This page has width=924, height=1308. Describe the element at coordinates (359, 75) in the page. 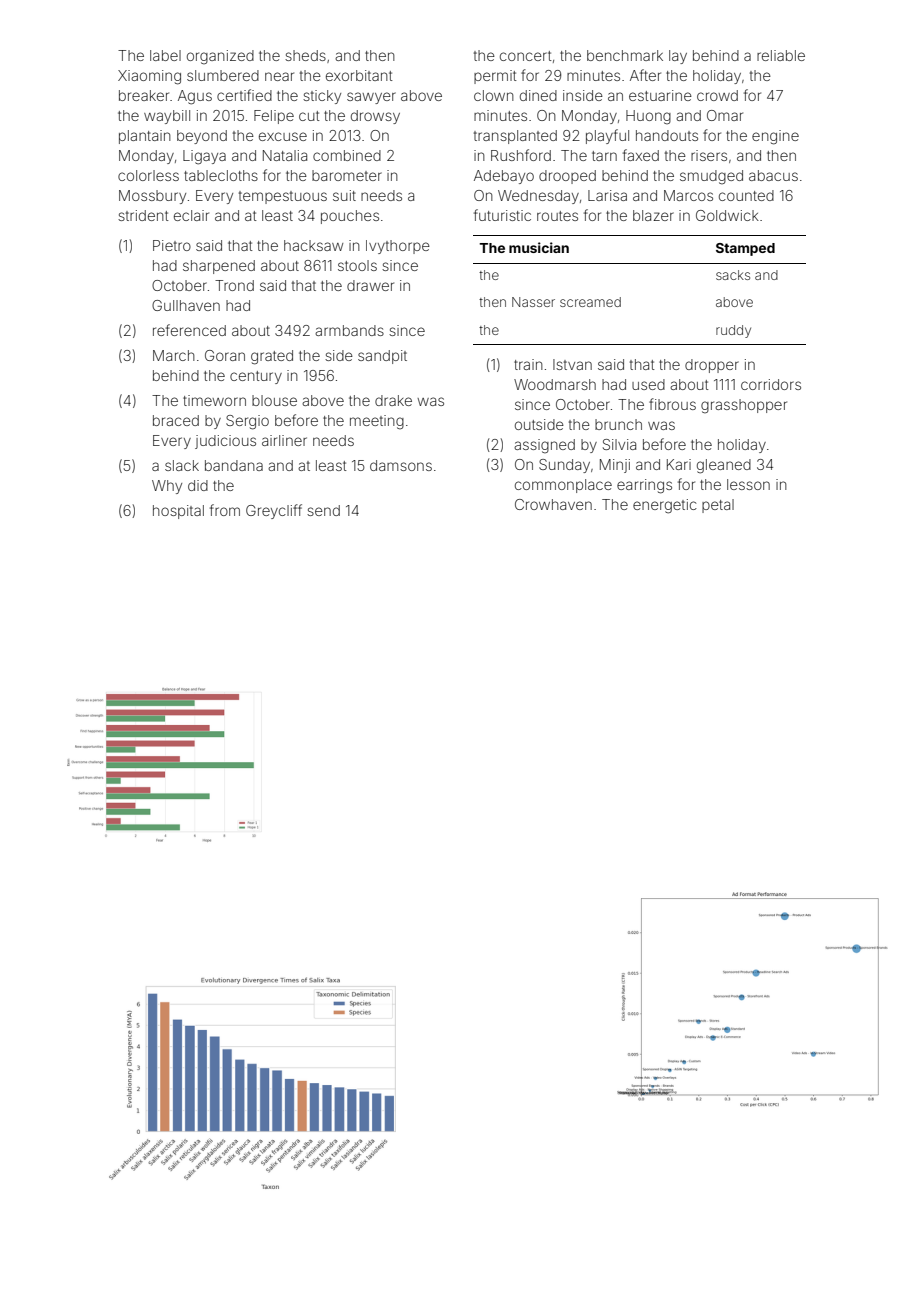

I see `exorbitant` at that location.
